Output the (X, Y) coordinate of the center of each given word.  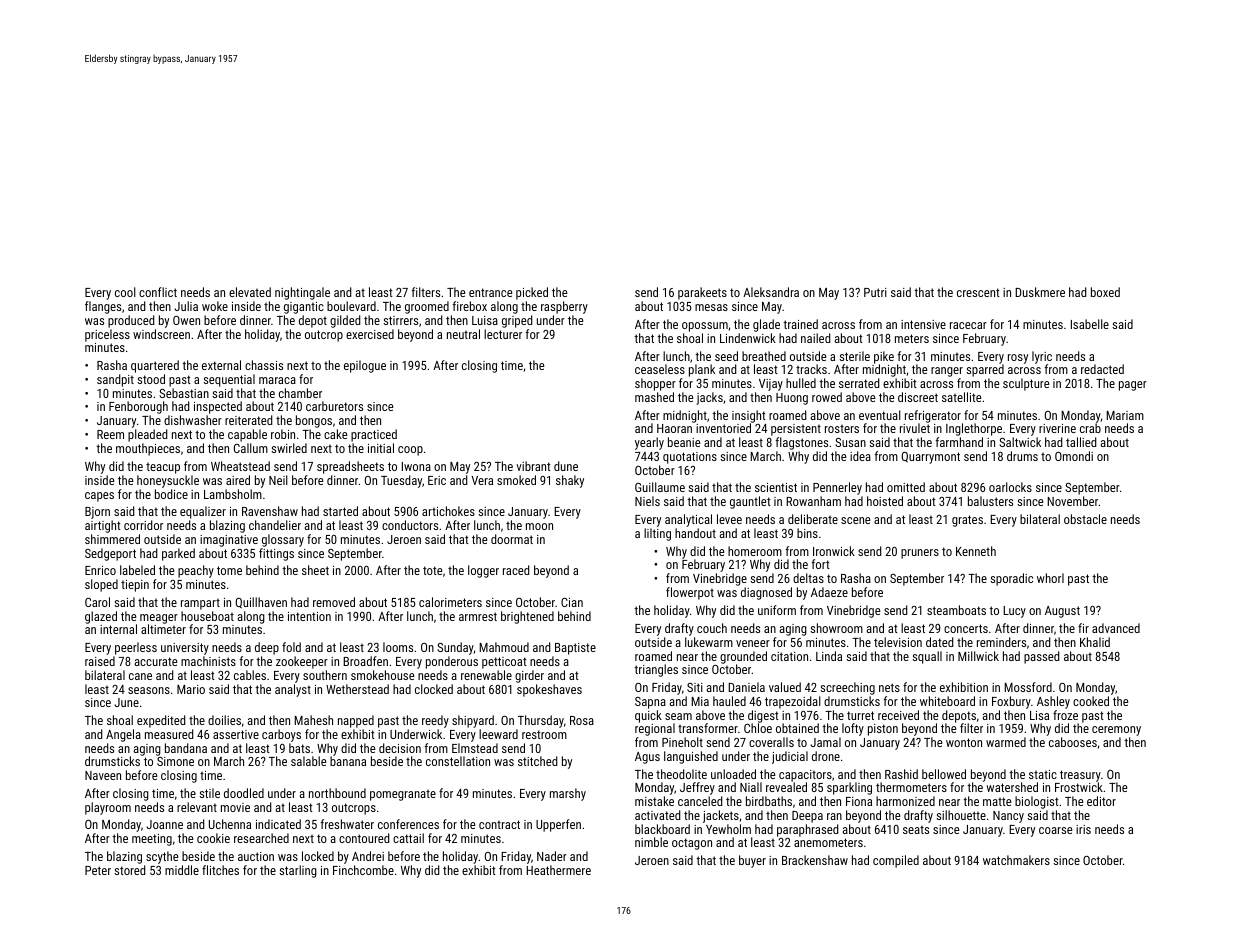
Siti (695, 687)
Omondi (1074, 456)
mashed (654, 397)
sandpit (115, 380)
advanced (1116, 628)
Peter (98, 870)
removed (334, 602)
